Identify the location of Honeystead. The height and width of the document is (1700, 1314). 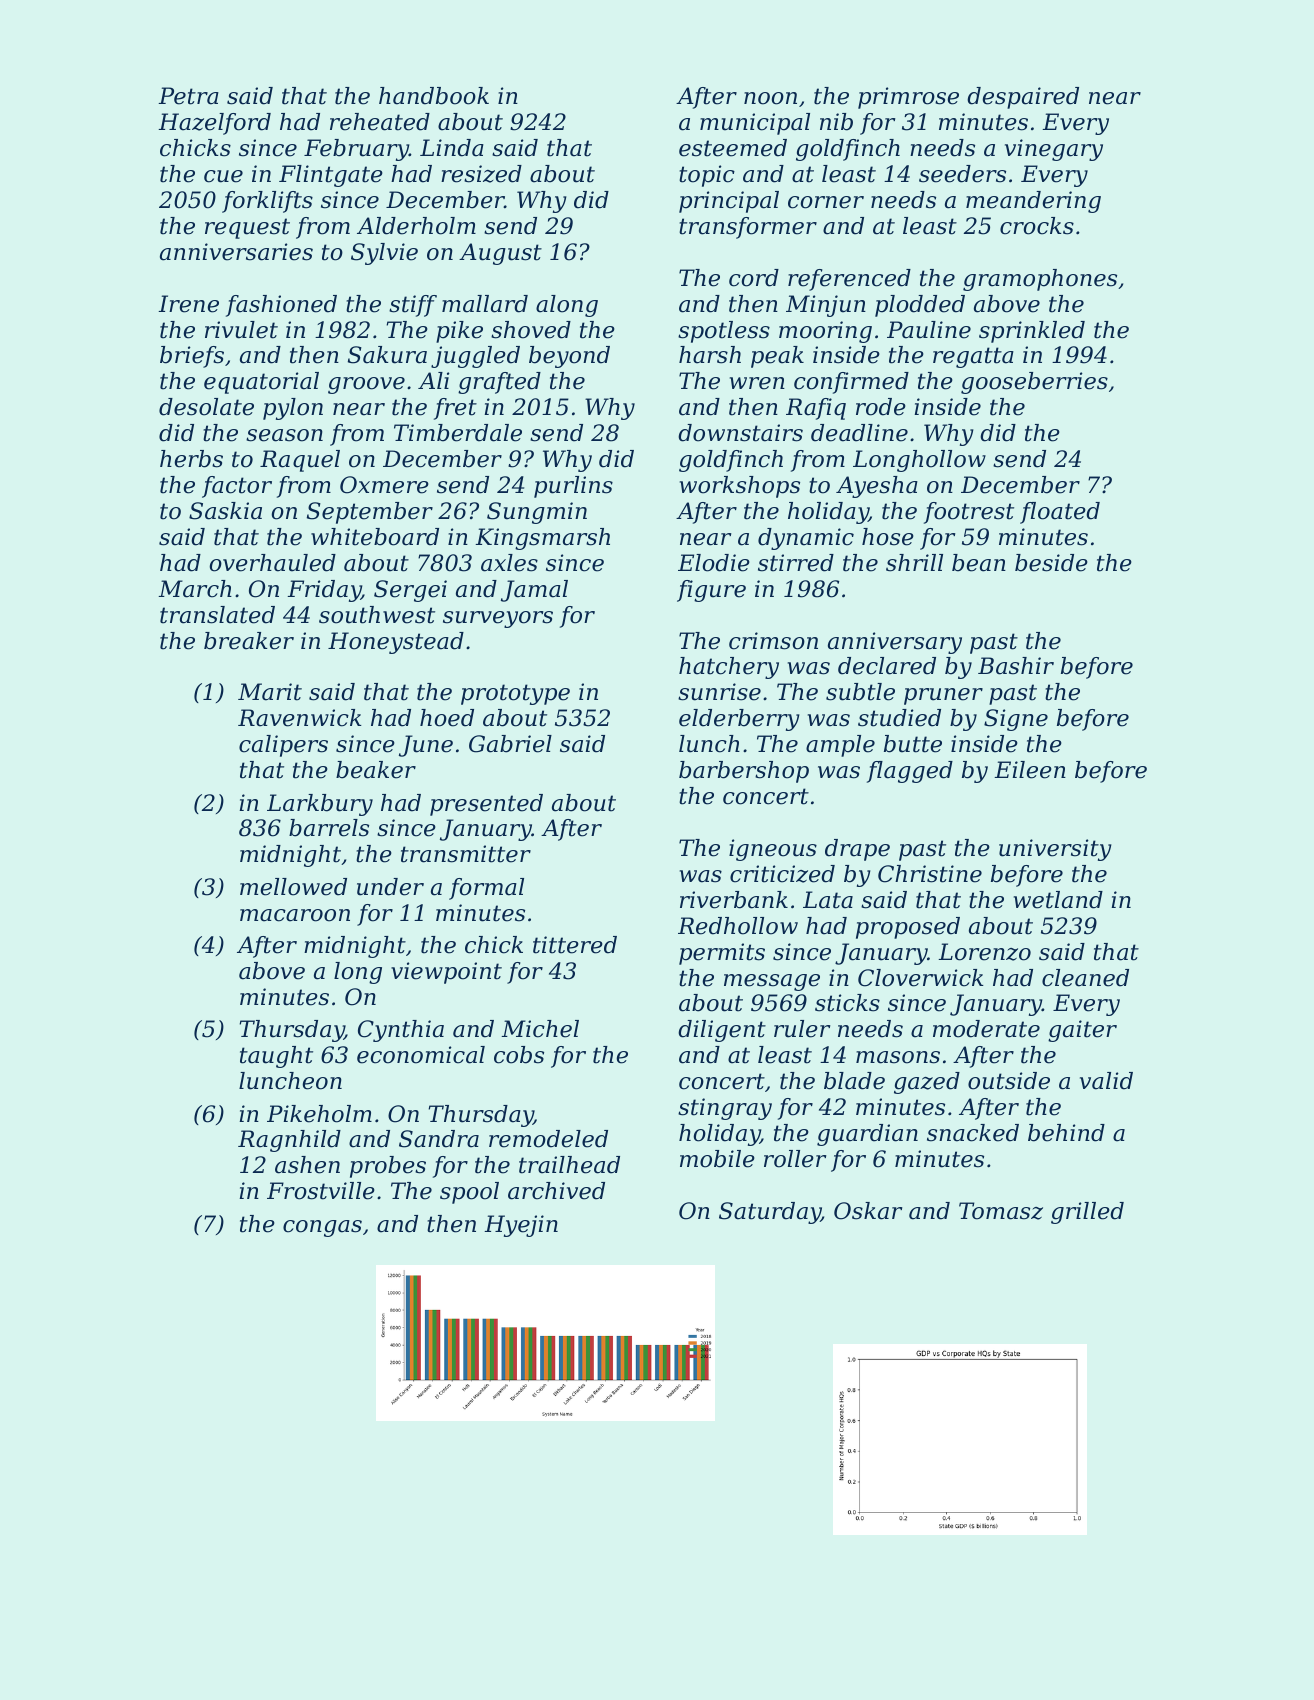
(396, 643).
